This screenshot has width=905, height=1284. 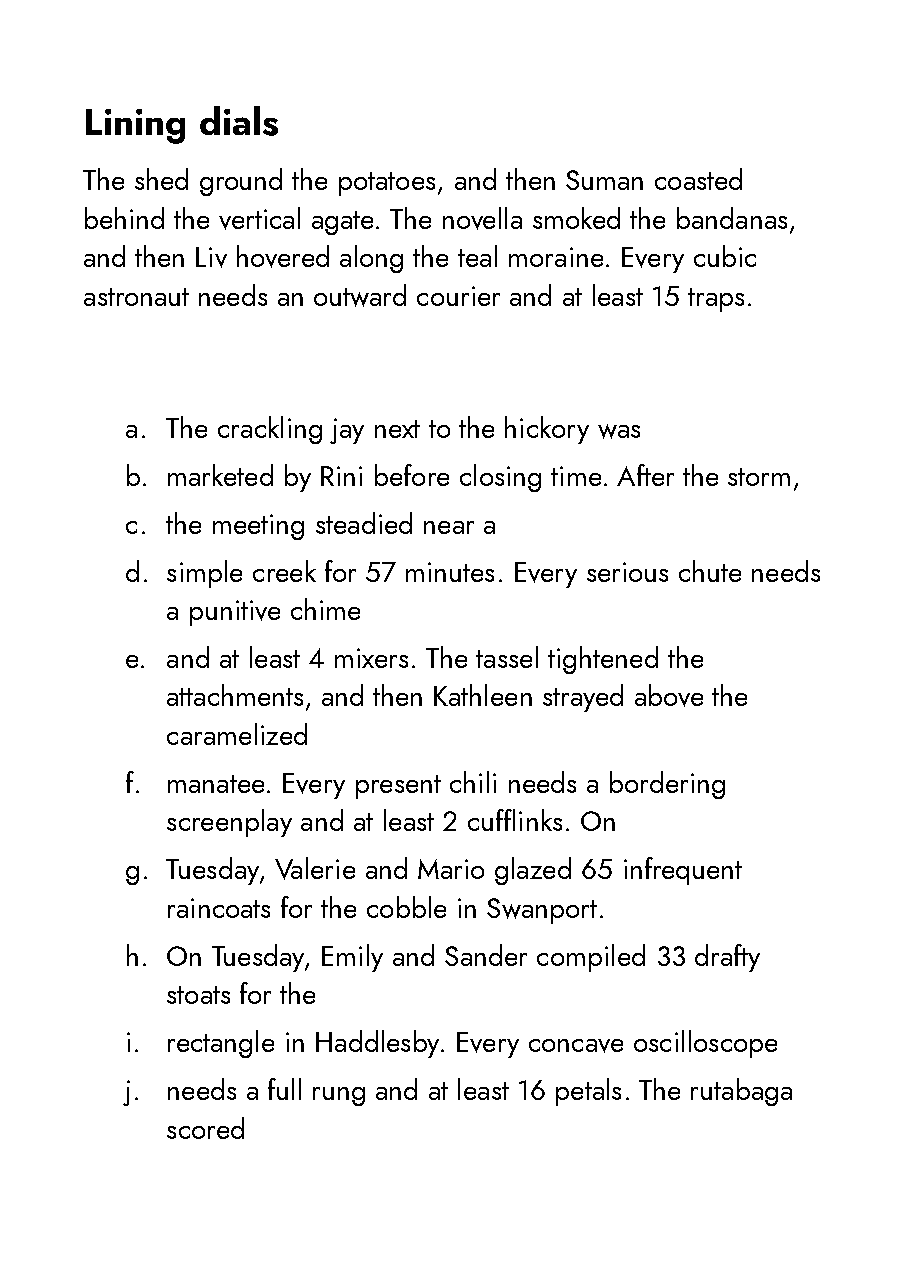 I want to click on shed, so click(x=161, y=179).
